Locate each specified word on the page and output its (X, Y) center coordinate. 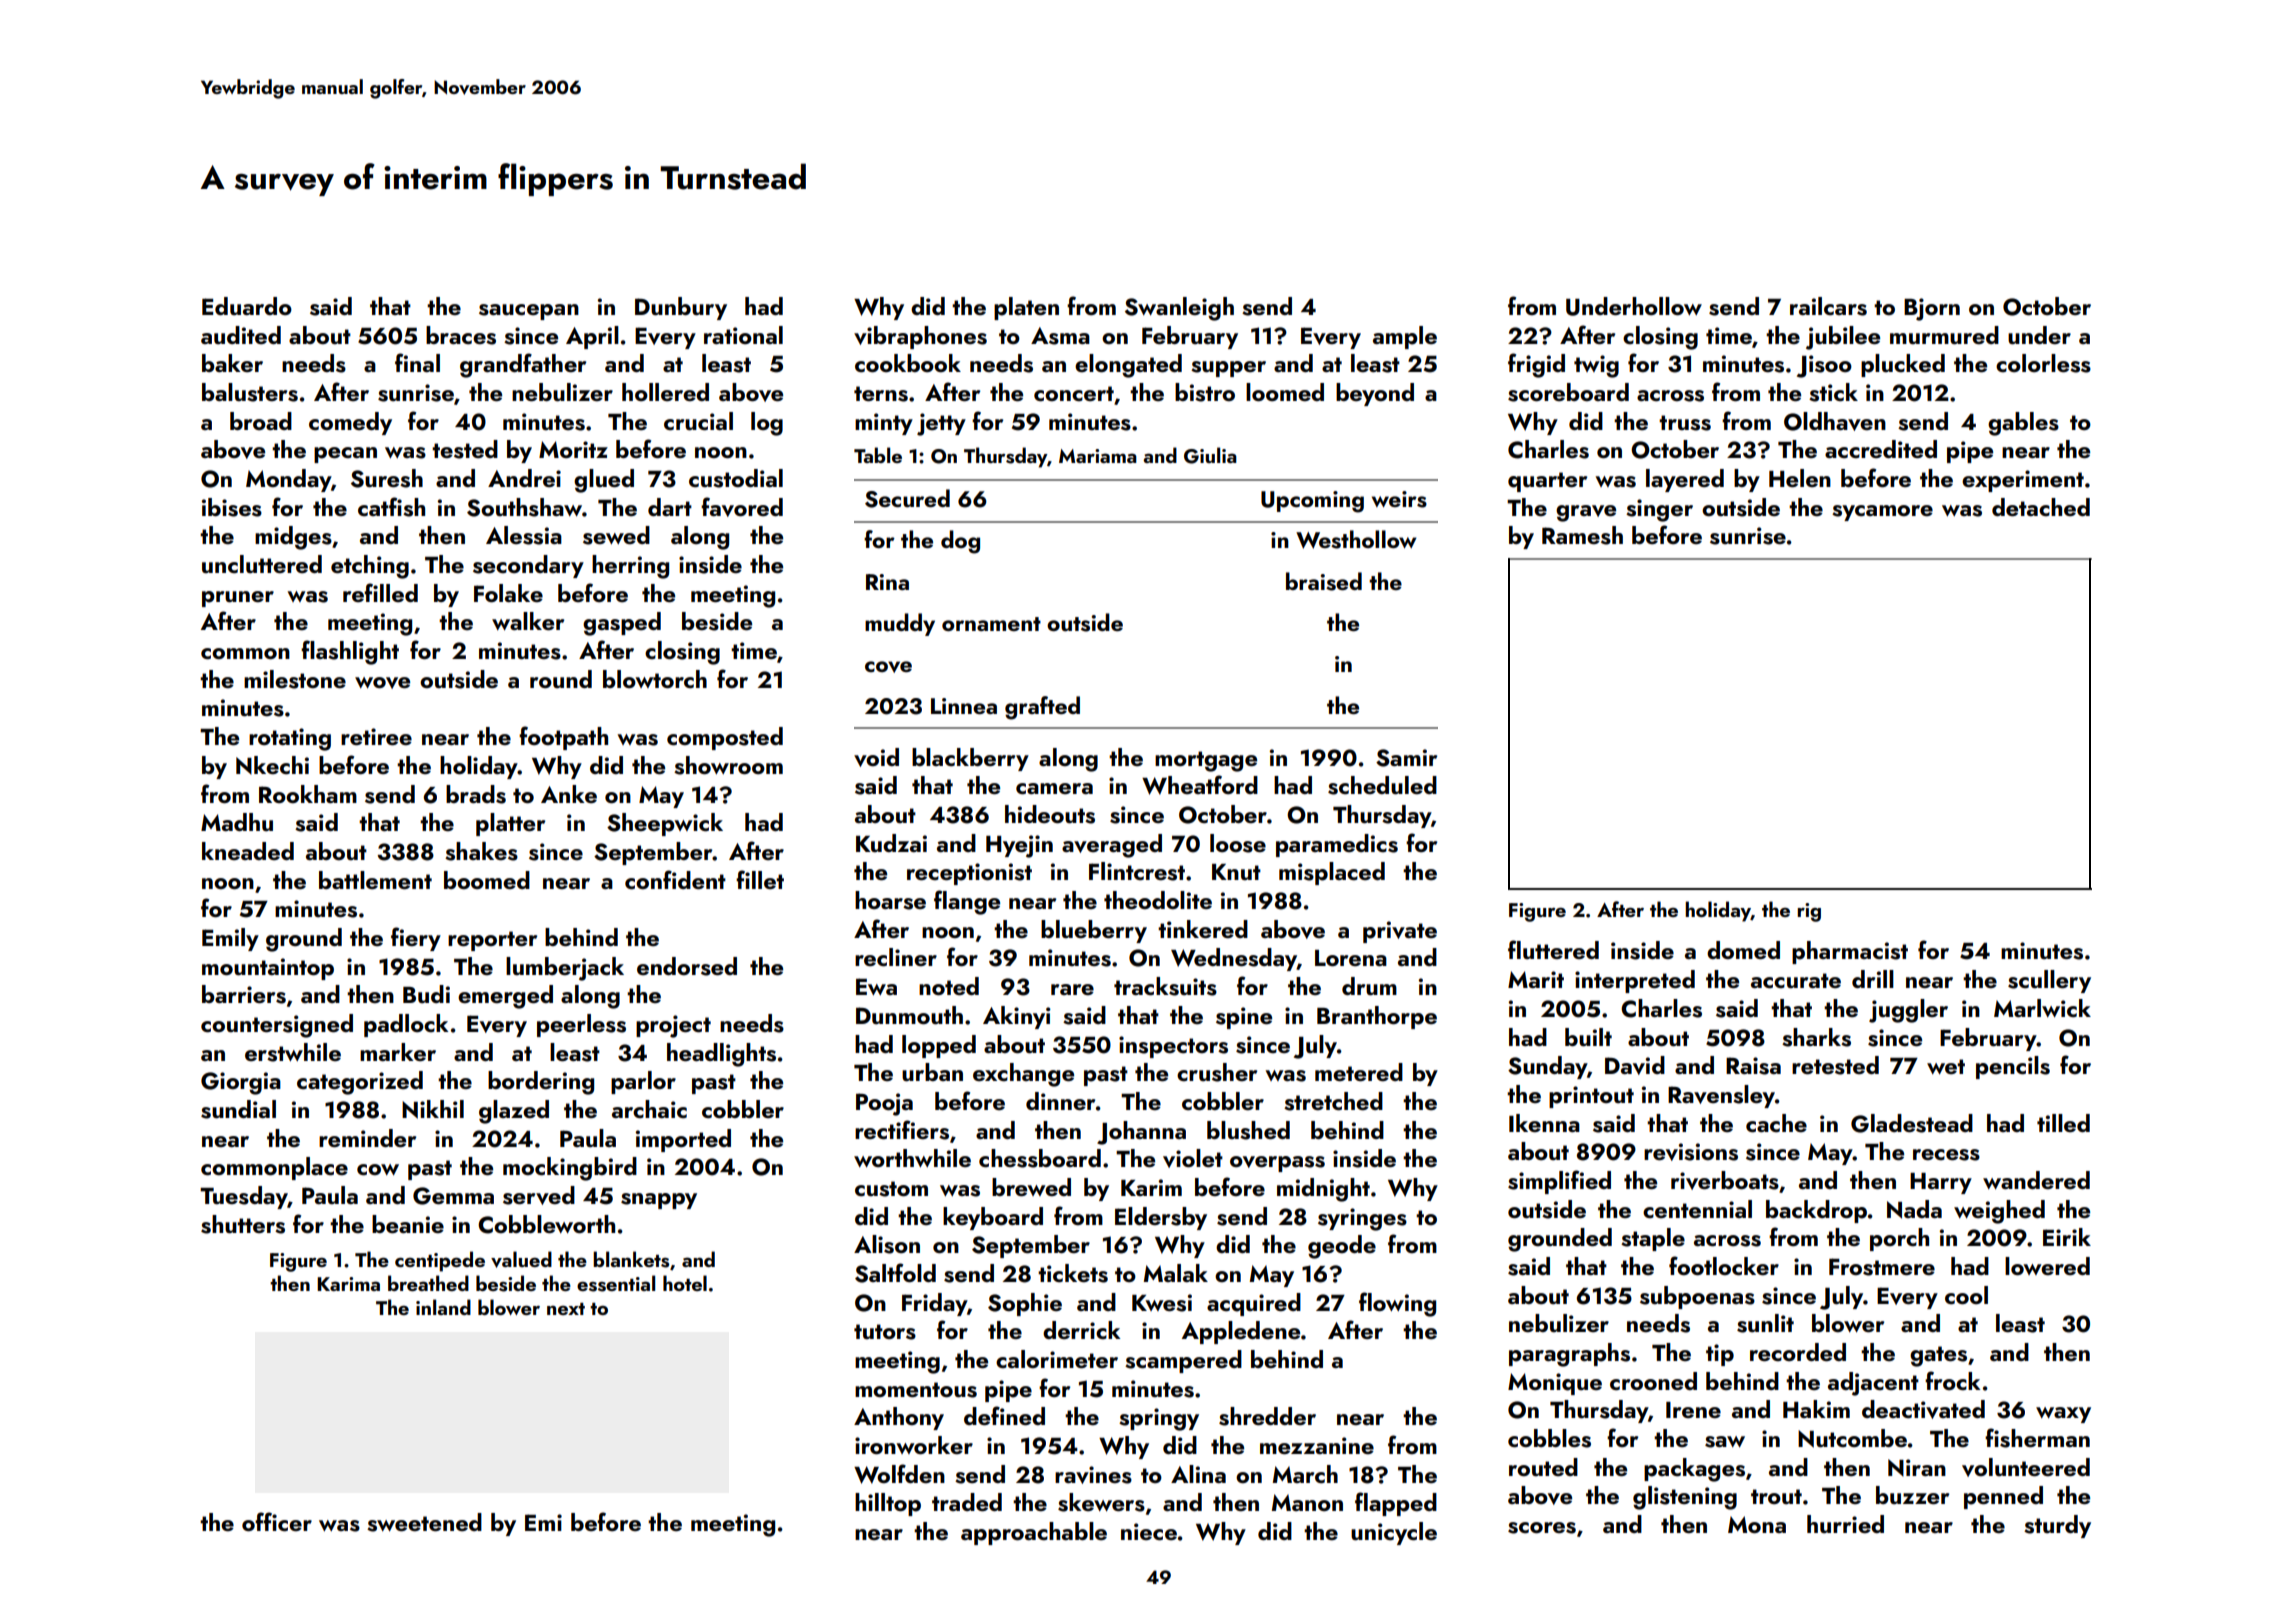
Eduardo (247, 306)
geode (1342, 1247)
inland (443, 1307)
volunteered (2026, 1467)
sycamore (1882, 513)
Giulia (1210, 455)
